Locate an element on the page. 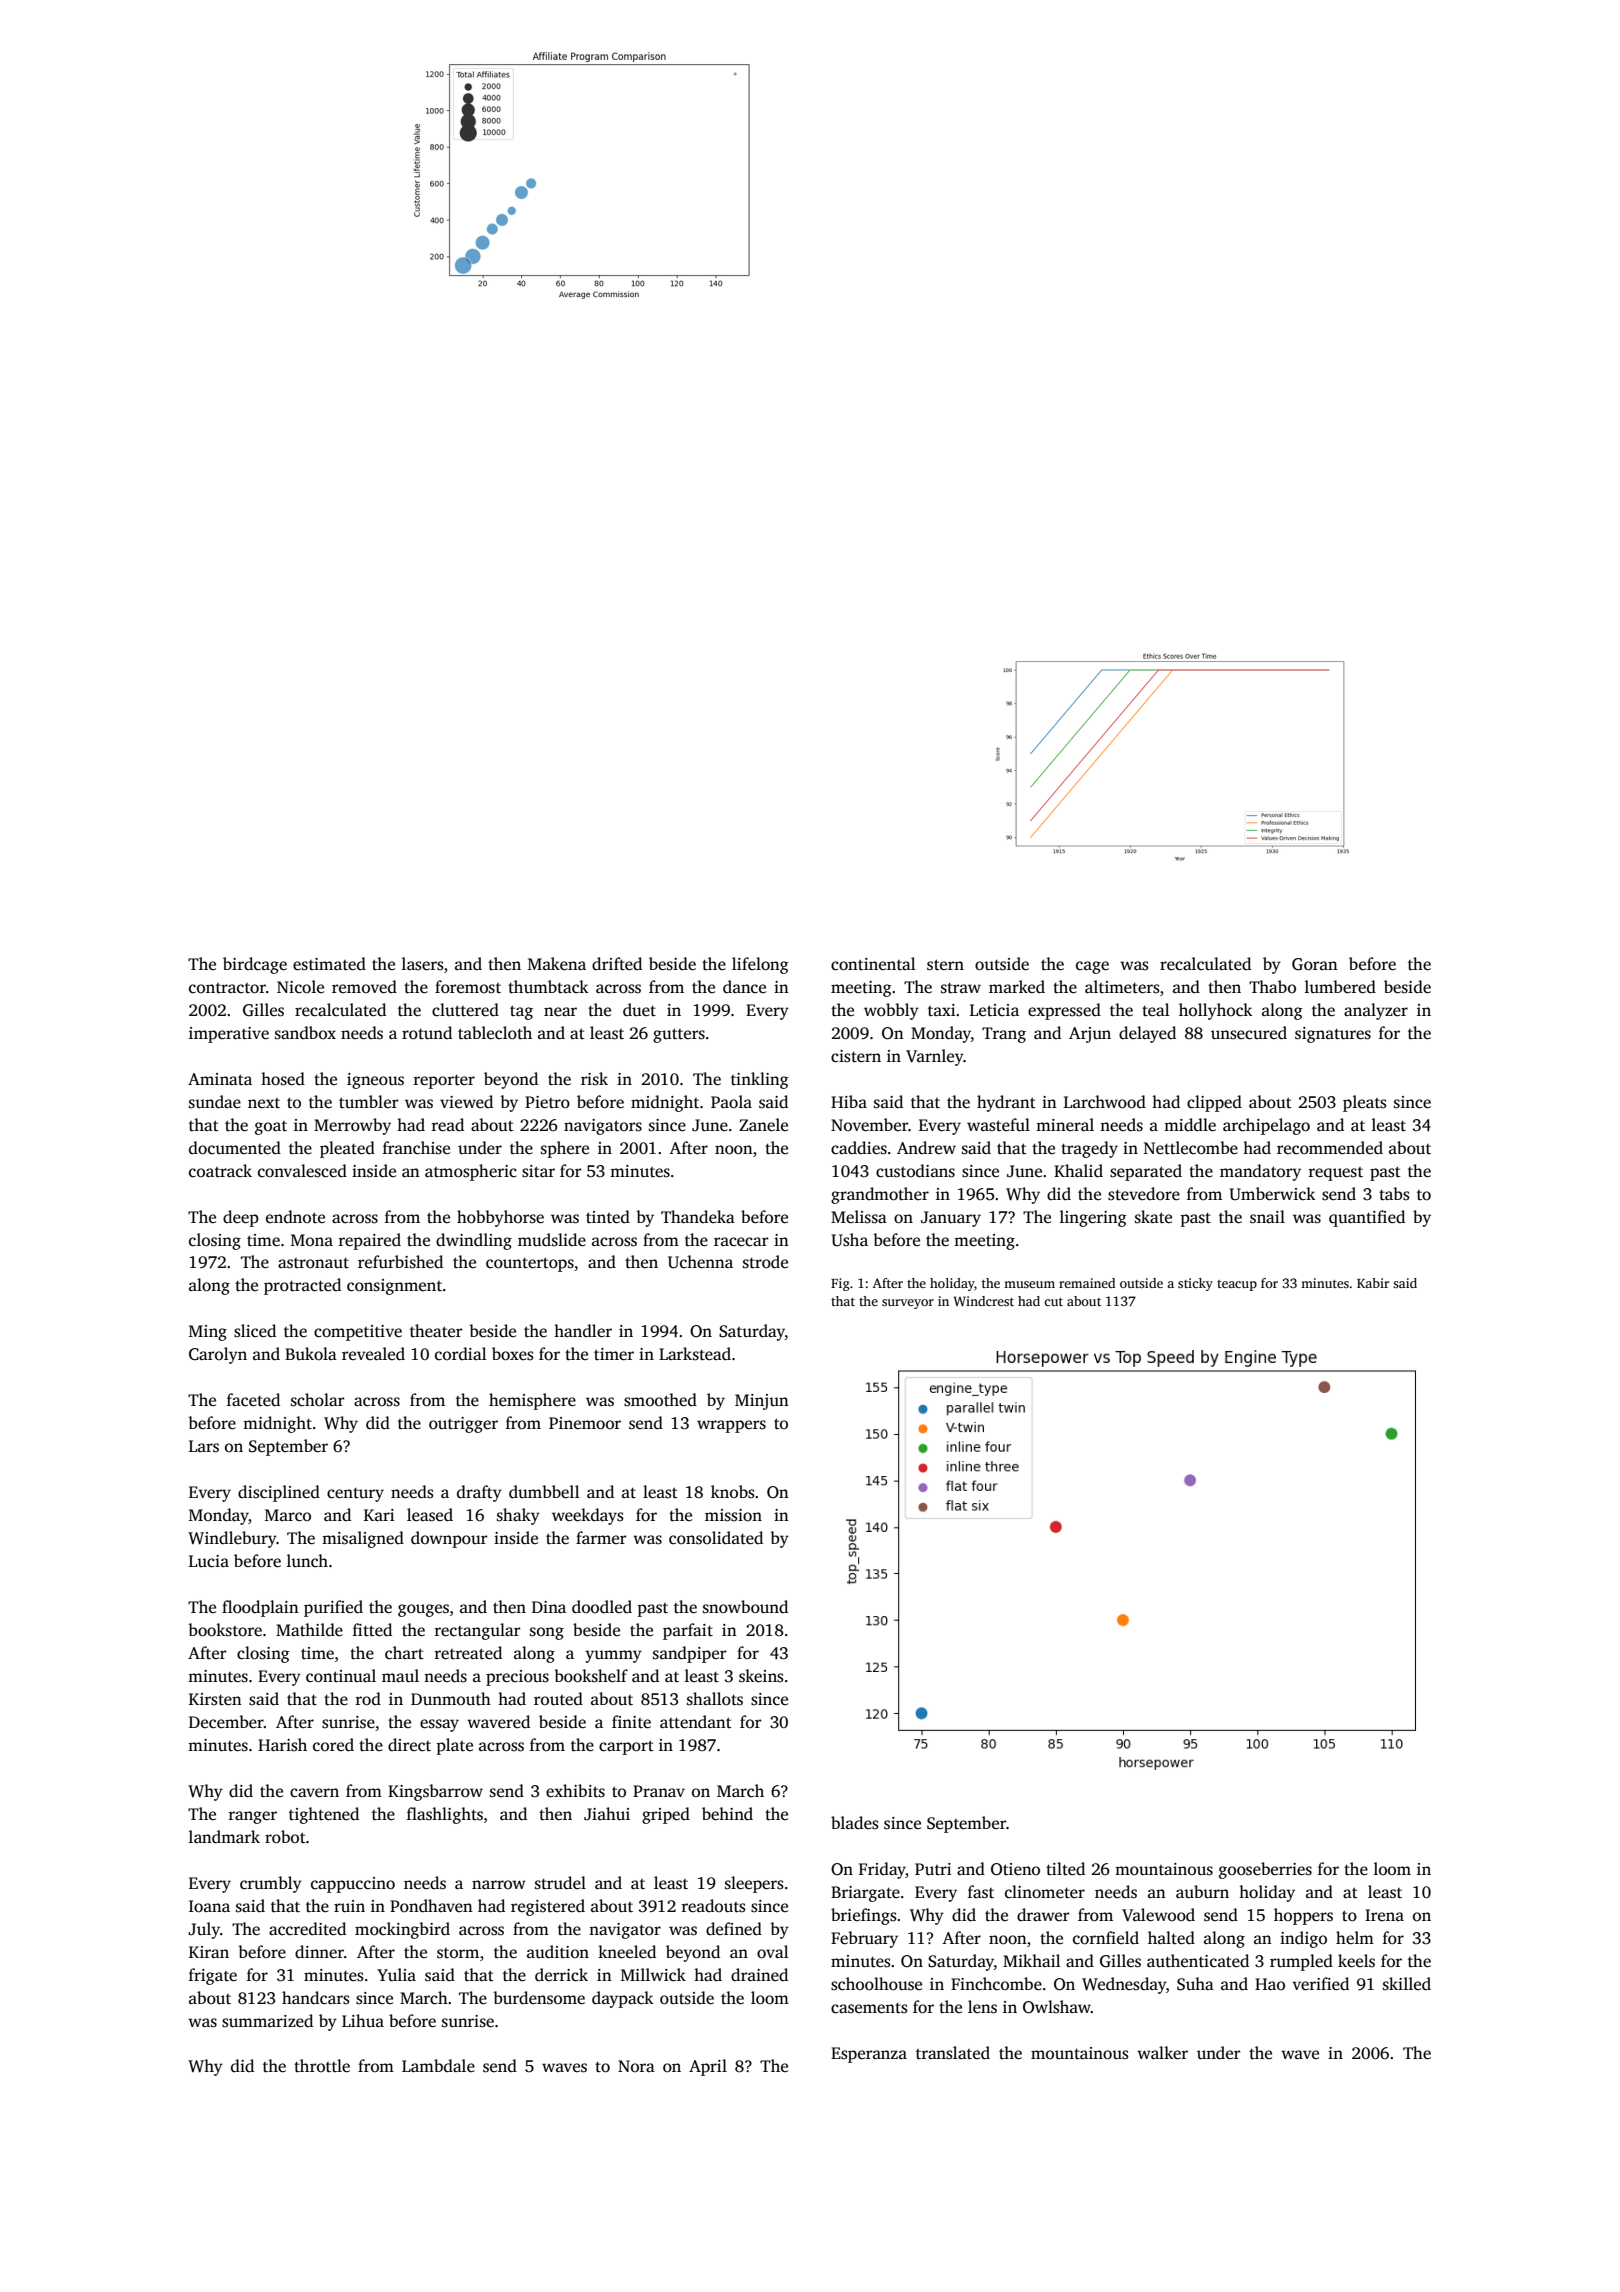 This document has width=1620, height=2292. outrigger is located at coordinates (463, 1425).
